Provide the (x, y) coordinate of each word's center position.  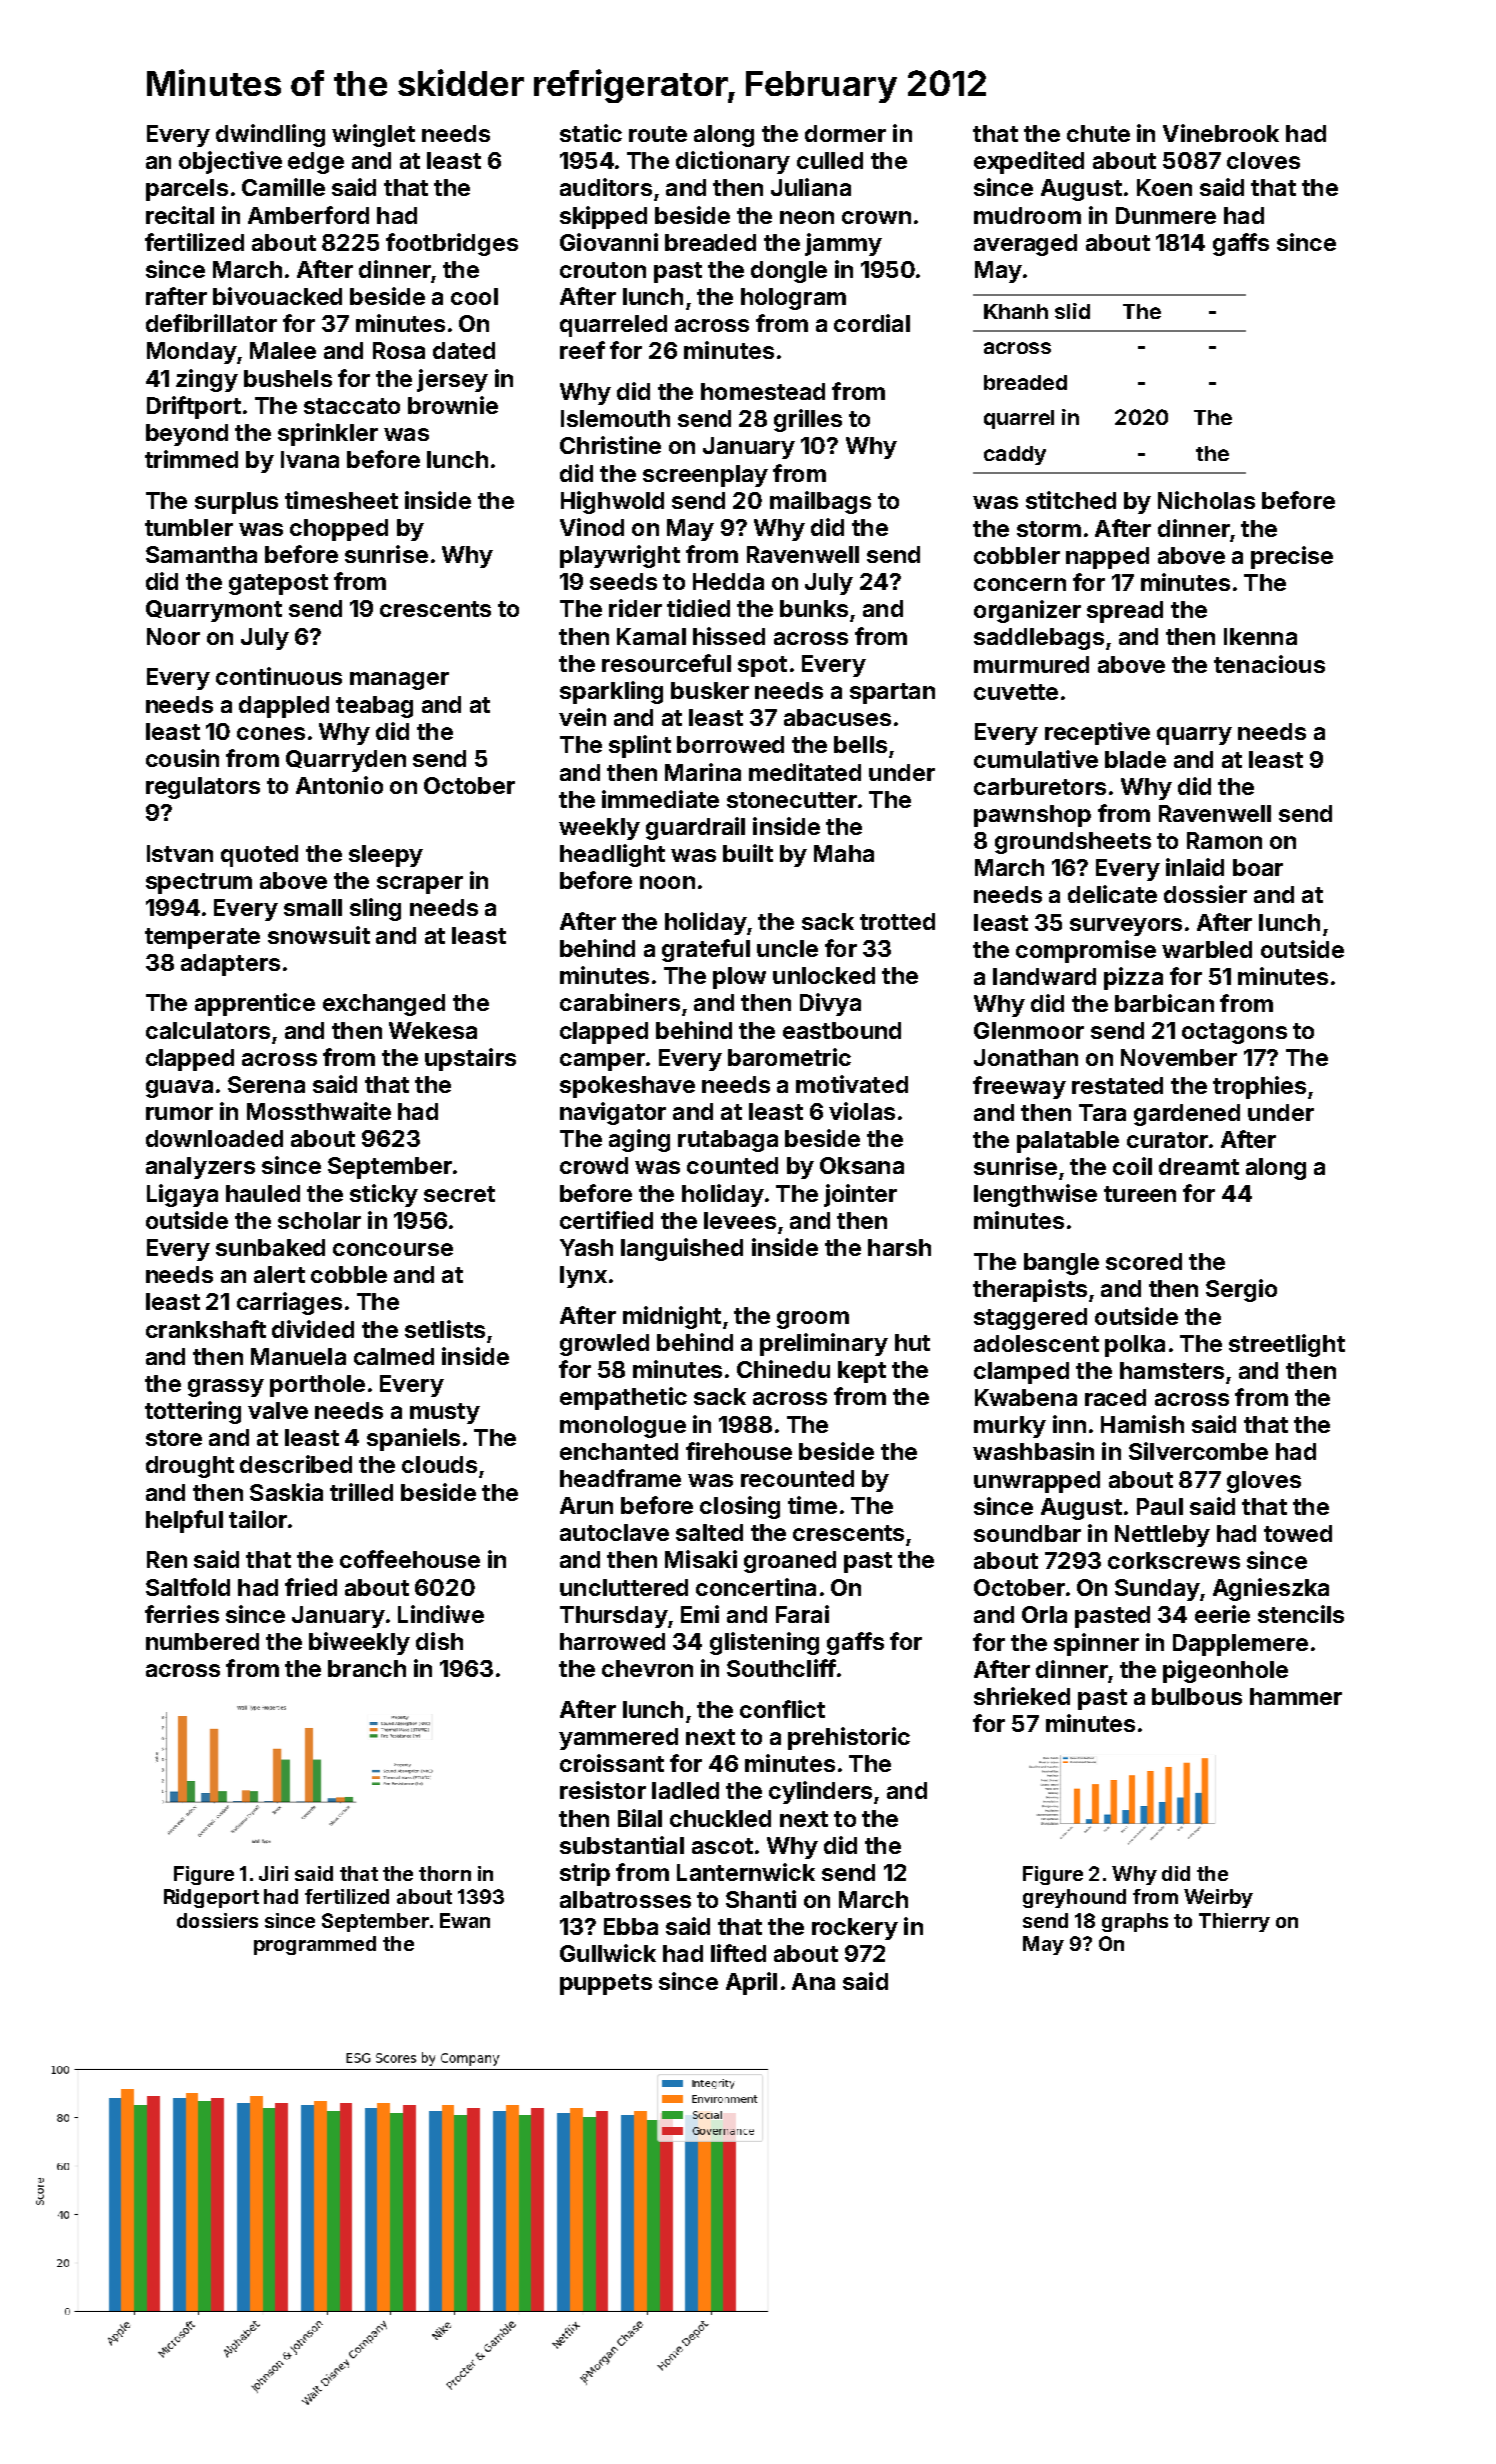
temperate (202, 938)
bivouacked (277, 296)
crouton (603, 270)
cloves (1263, 160)
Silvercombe (1198, 1451)
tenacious (1269, 664)
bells (860, 744)
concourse (393, 1249)
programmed (315, 1945)
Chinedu (783, 1369)
